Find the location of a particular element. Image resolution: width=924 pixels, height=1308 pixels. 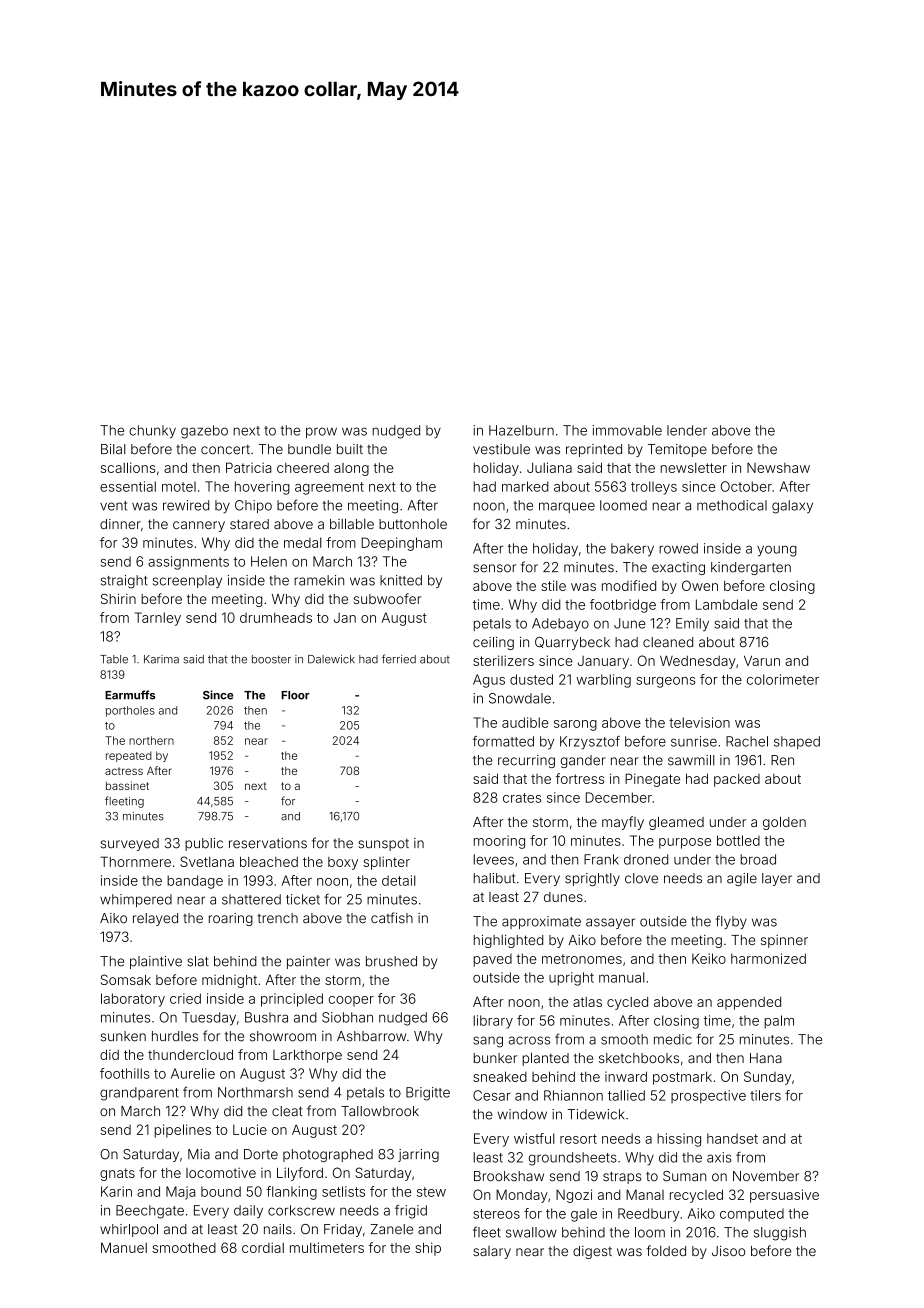

laboratory is located at coordinates (133, 1000).
